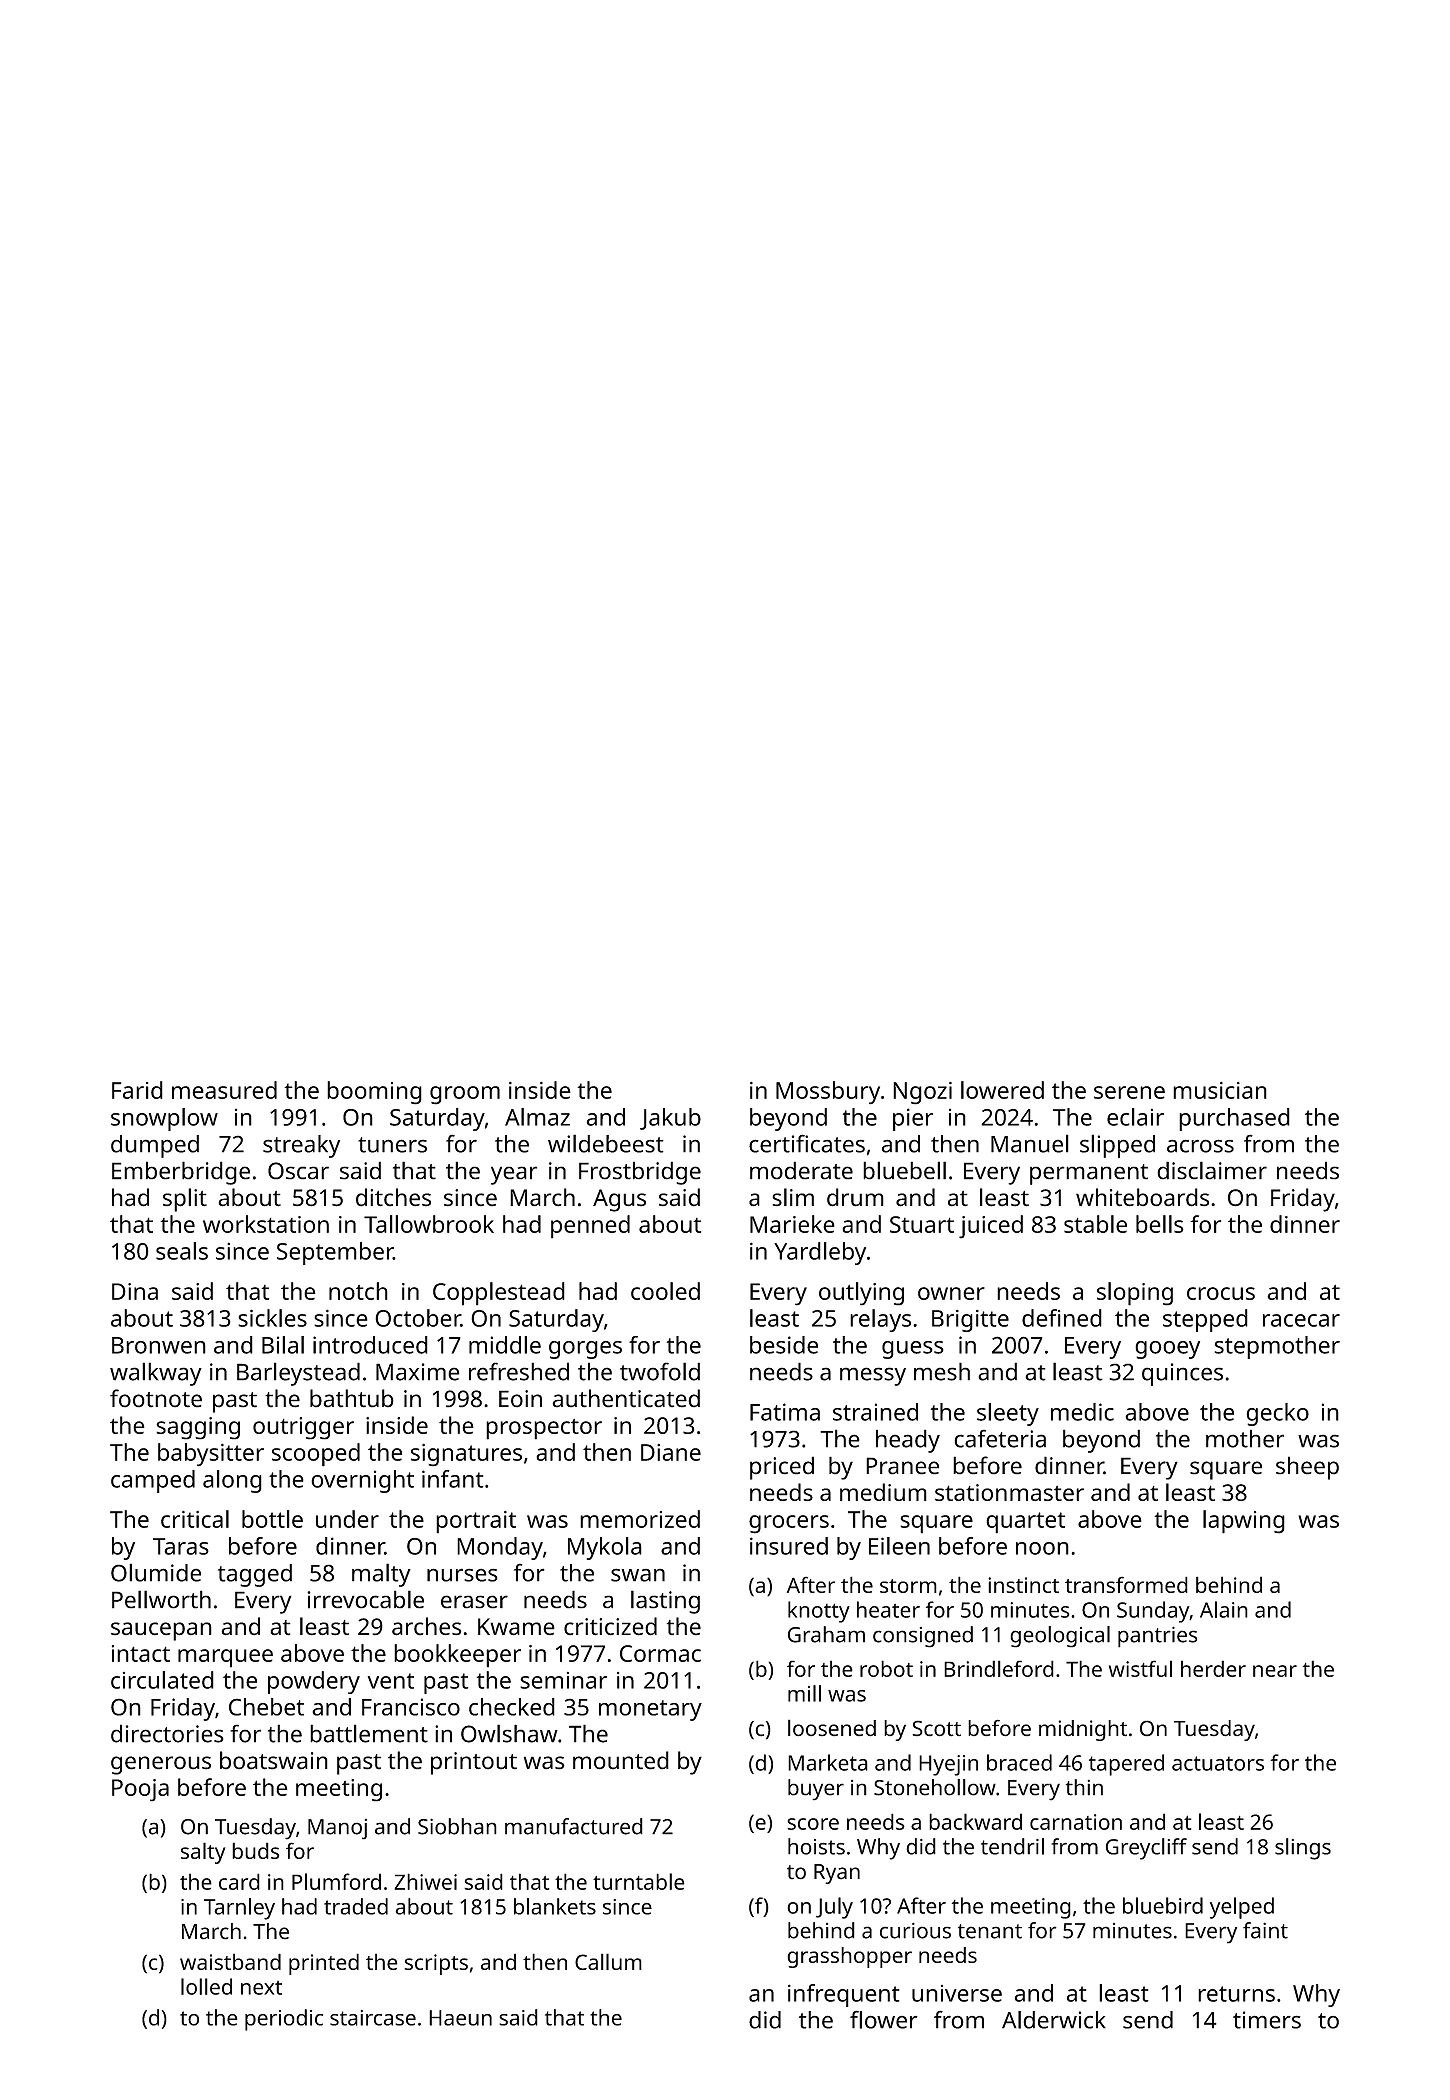 The width and height of the page is (1450, 2100). What do you see at coordinates (337, 1829) in the page?
I see `Manoj` at bounding box center [337, 1829].
